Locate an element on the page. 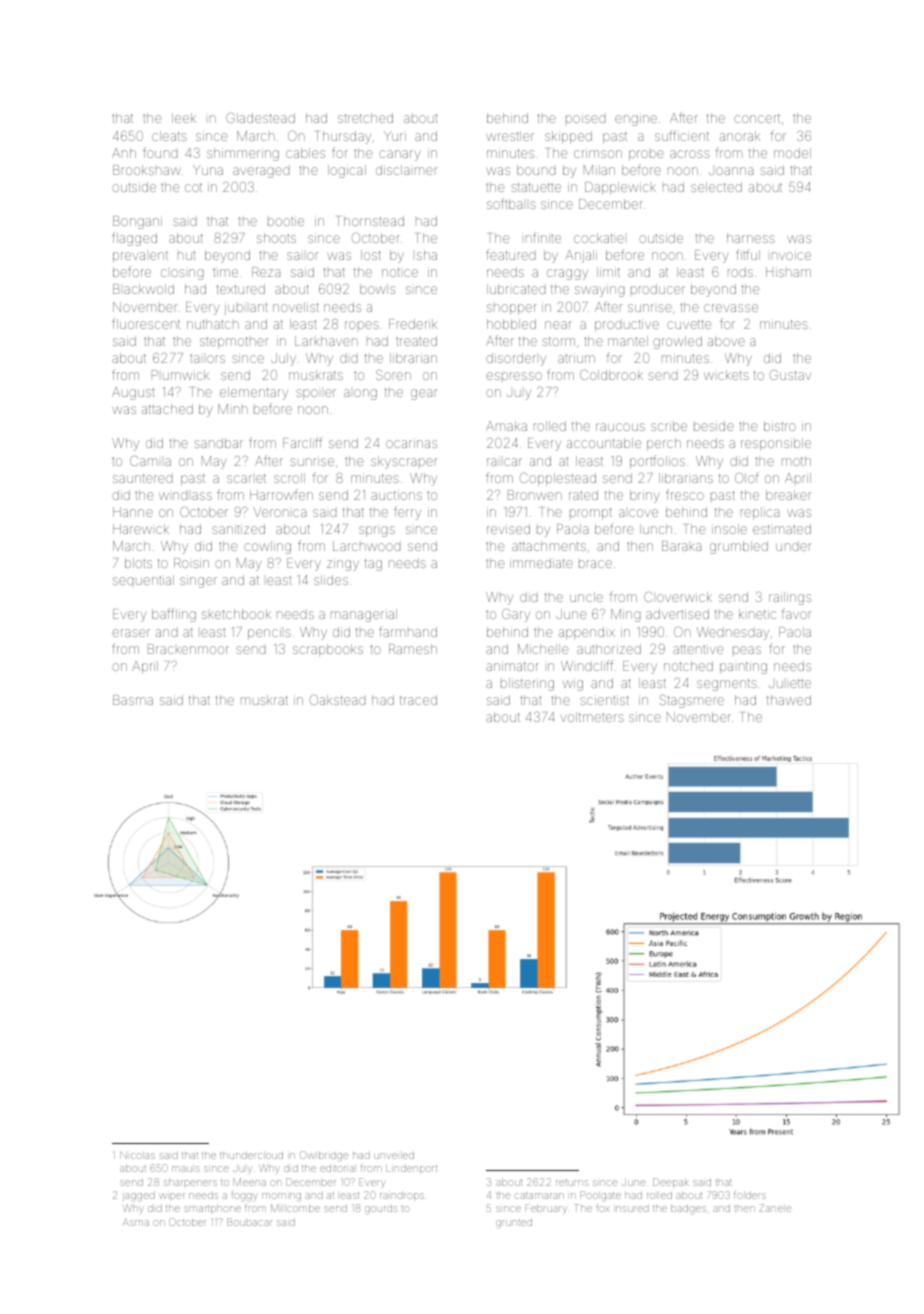  Yuri is located at coordinates (395, 136).
